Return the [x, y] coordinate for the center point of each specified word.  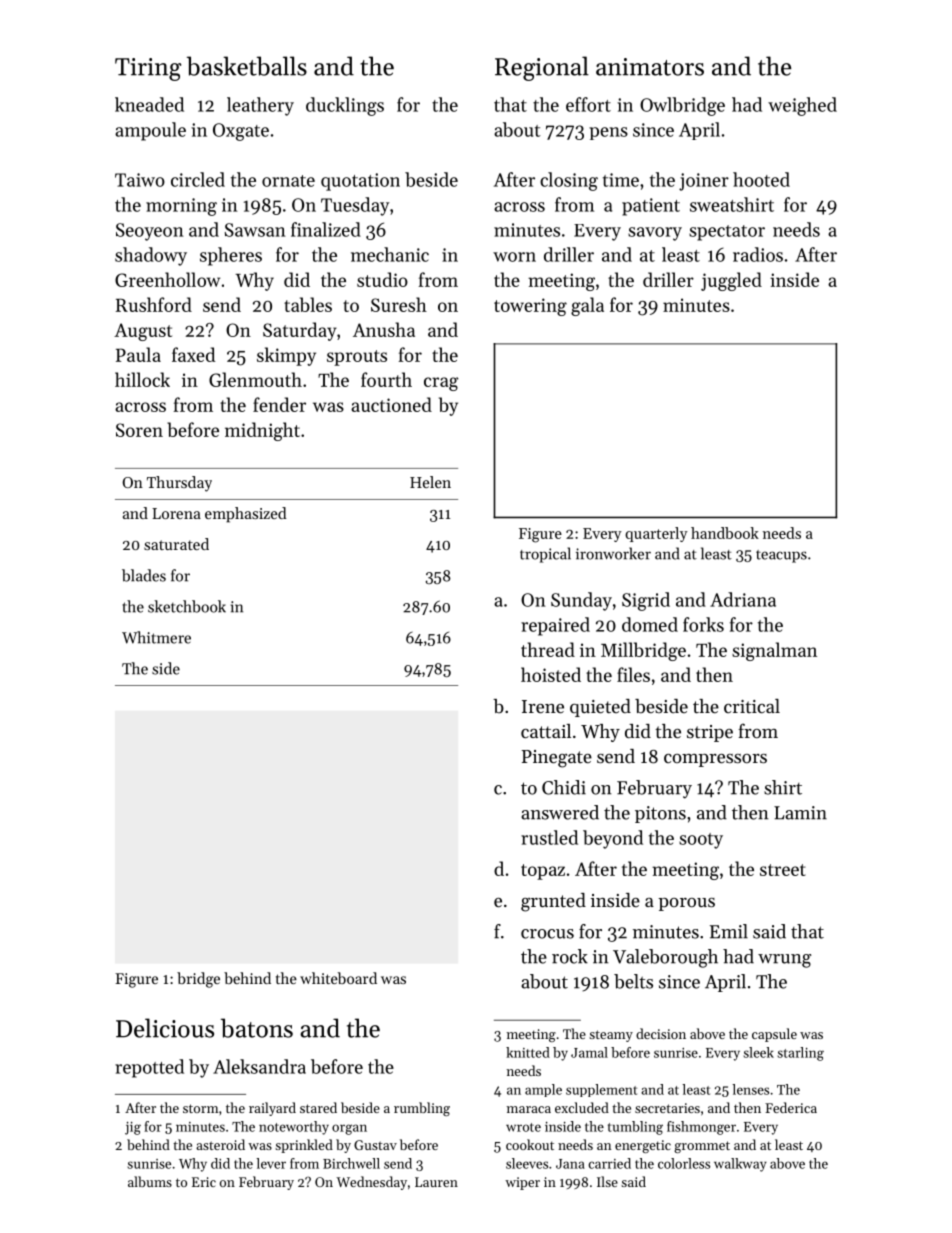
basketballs [247, 66]
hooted [761, 179]
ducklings [345, 106]
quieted [600, 708]
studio [382, 279]
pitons [660, 814]
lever [271, 1163]
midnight [262, 431]
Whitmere [156, 637]
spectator [727, 233]
